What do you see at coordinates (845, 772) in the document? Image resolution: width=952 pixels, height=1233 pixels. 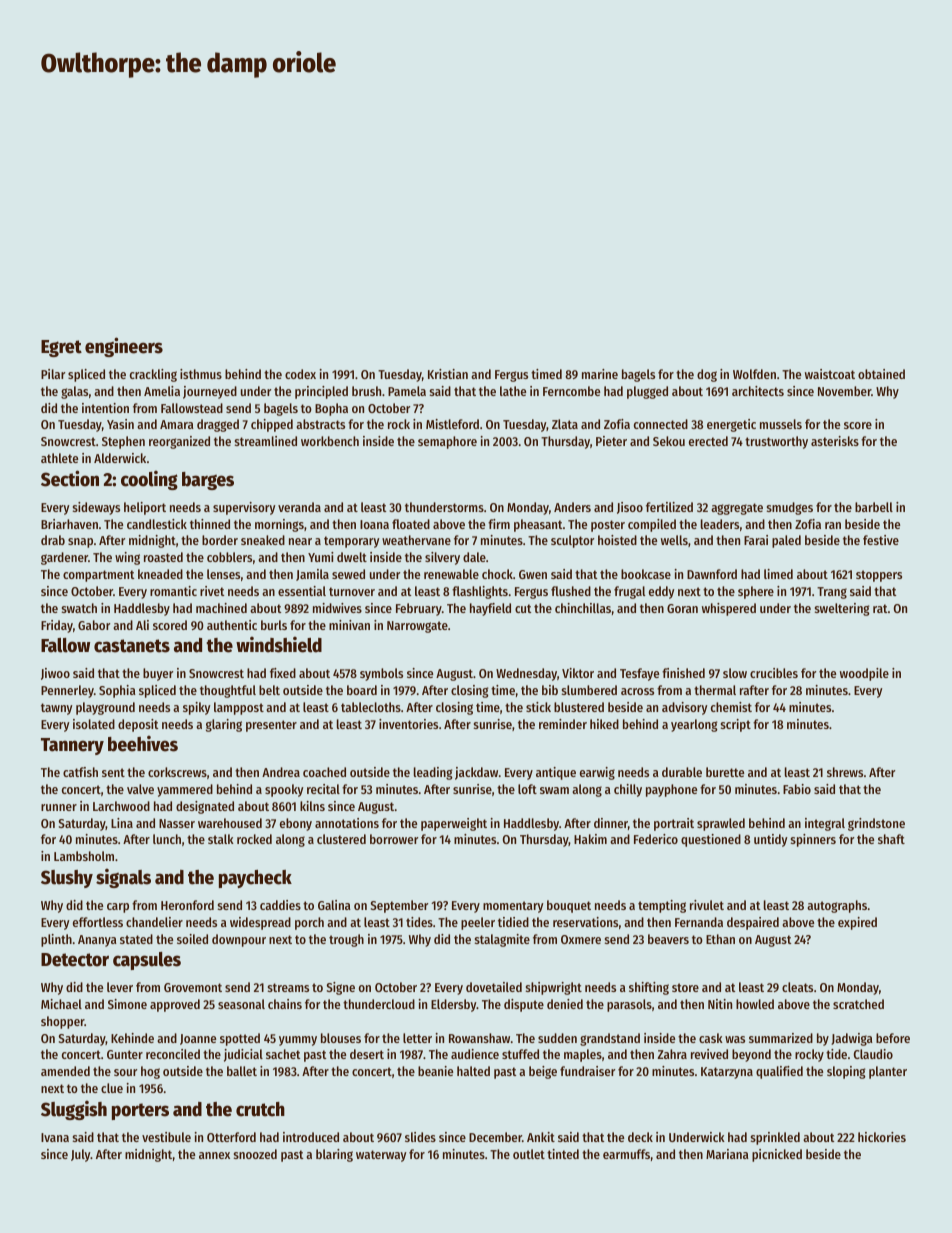 I see `shrews` at bounding box center [845, 772].
